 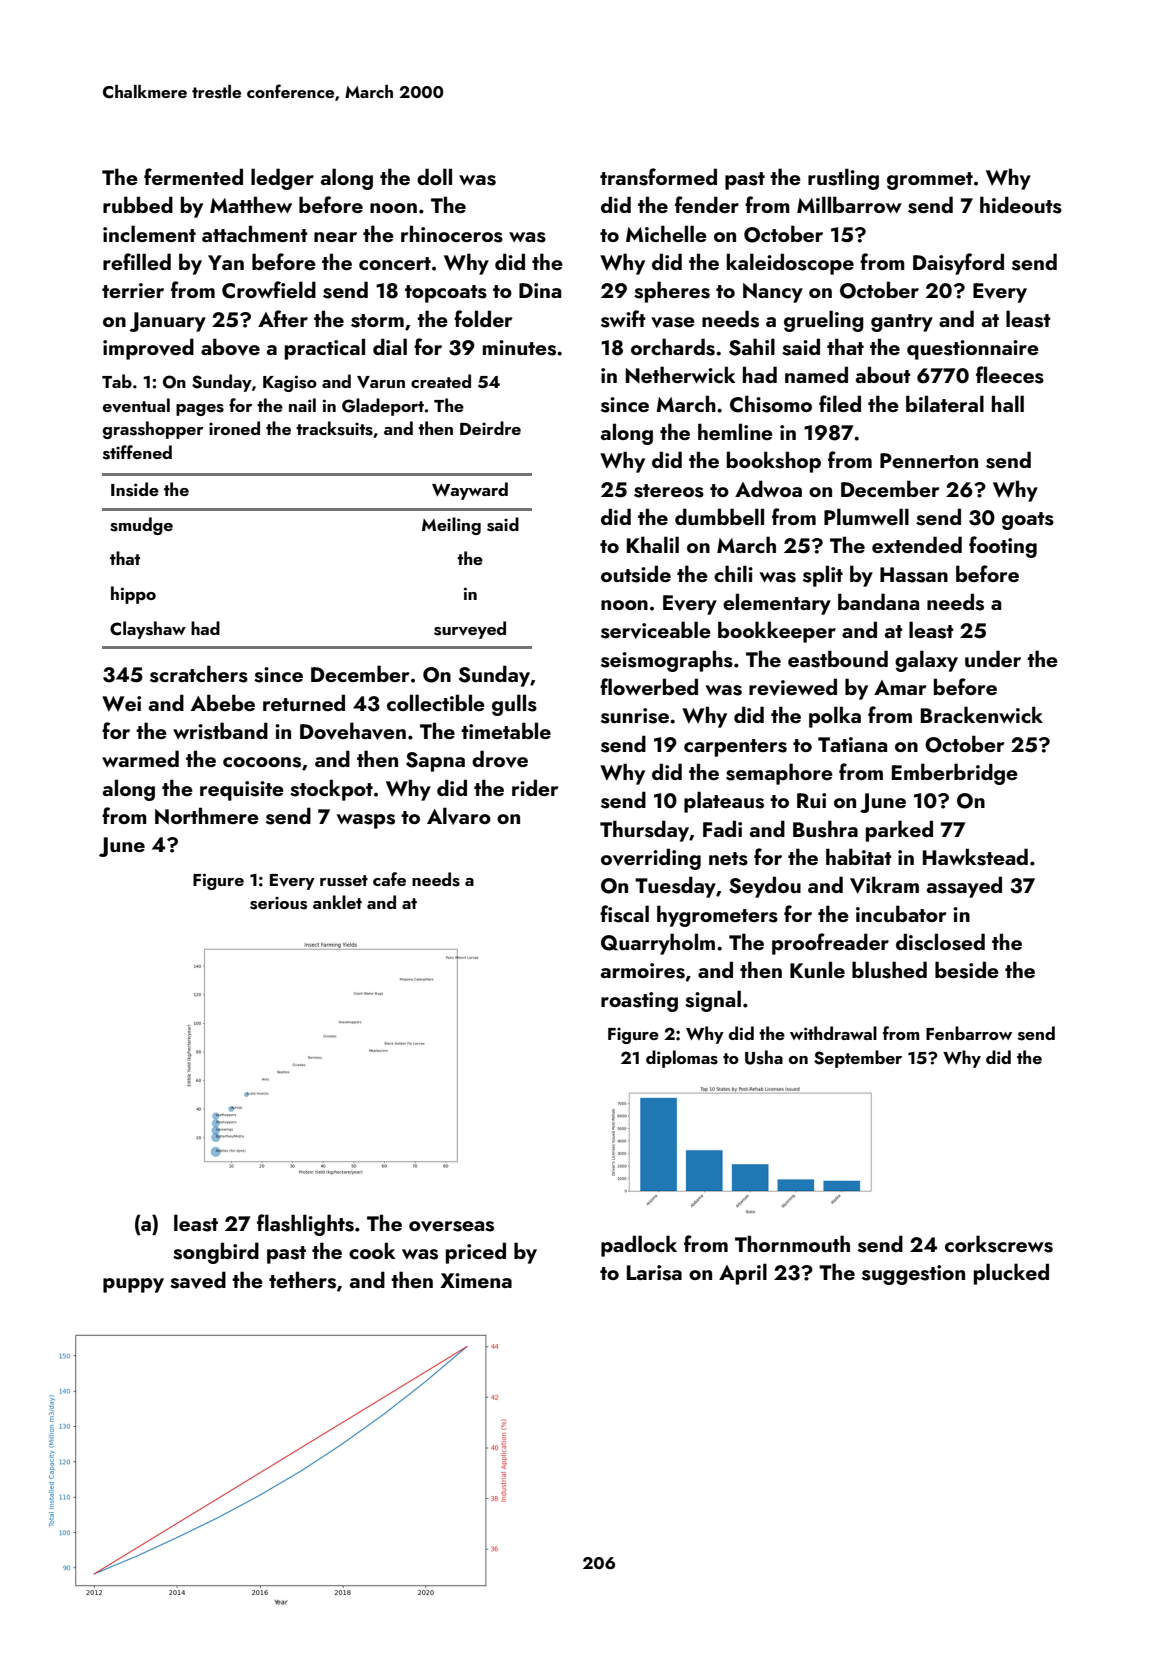 What do you see at coordinates (975, 857) in the screenshot?
I see `Hawkstead` at bounding box center [975, 857].
